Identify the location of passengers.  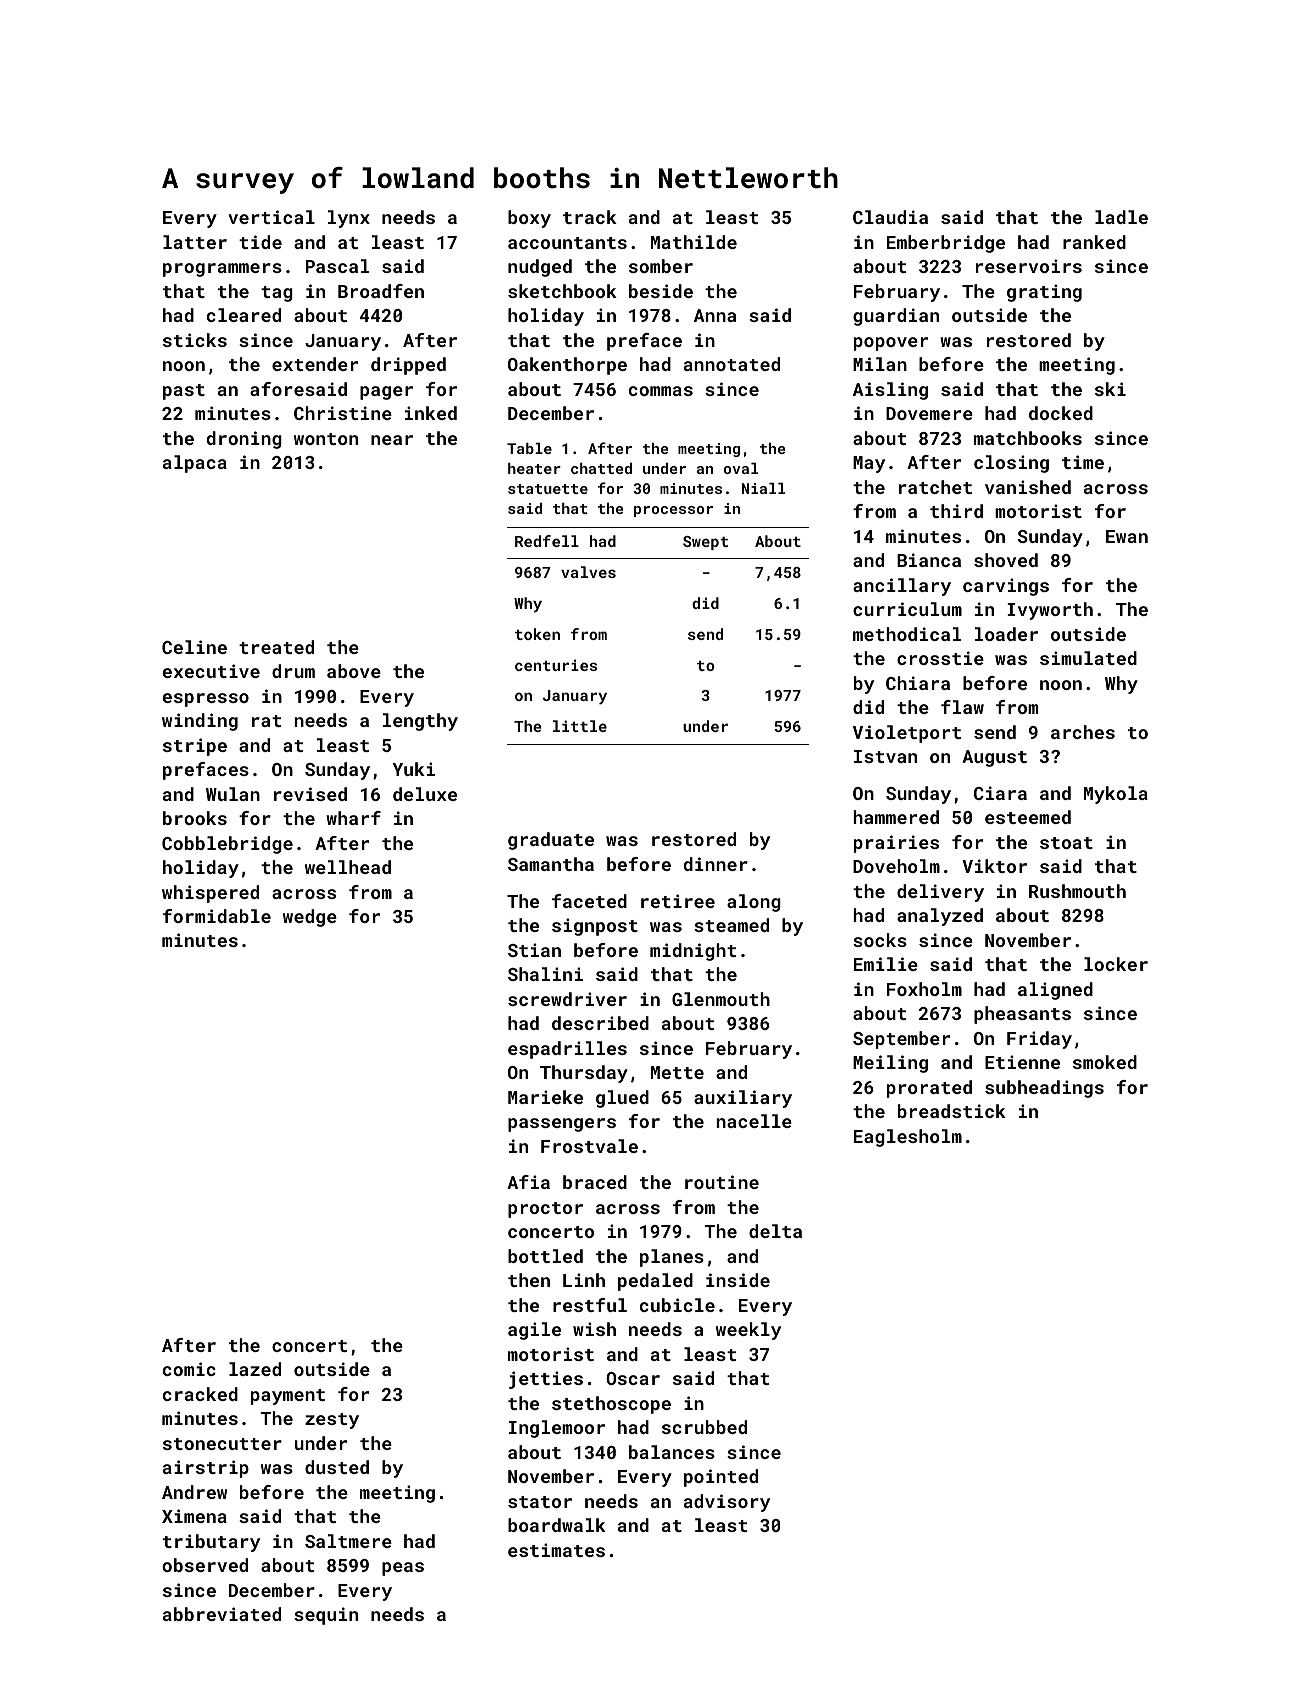
(562, 1125).
